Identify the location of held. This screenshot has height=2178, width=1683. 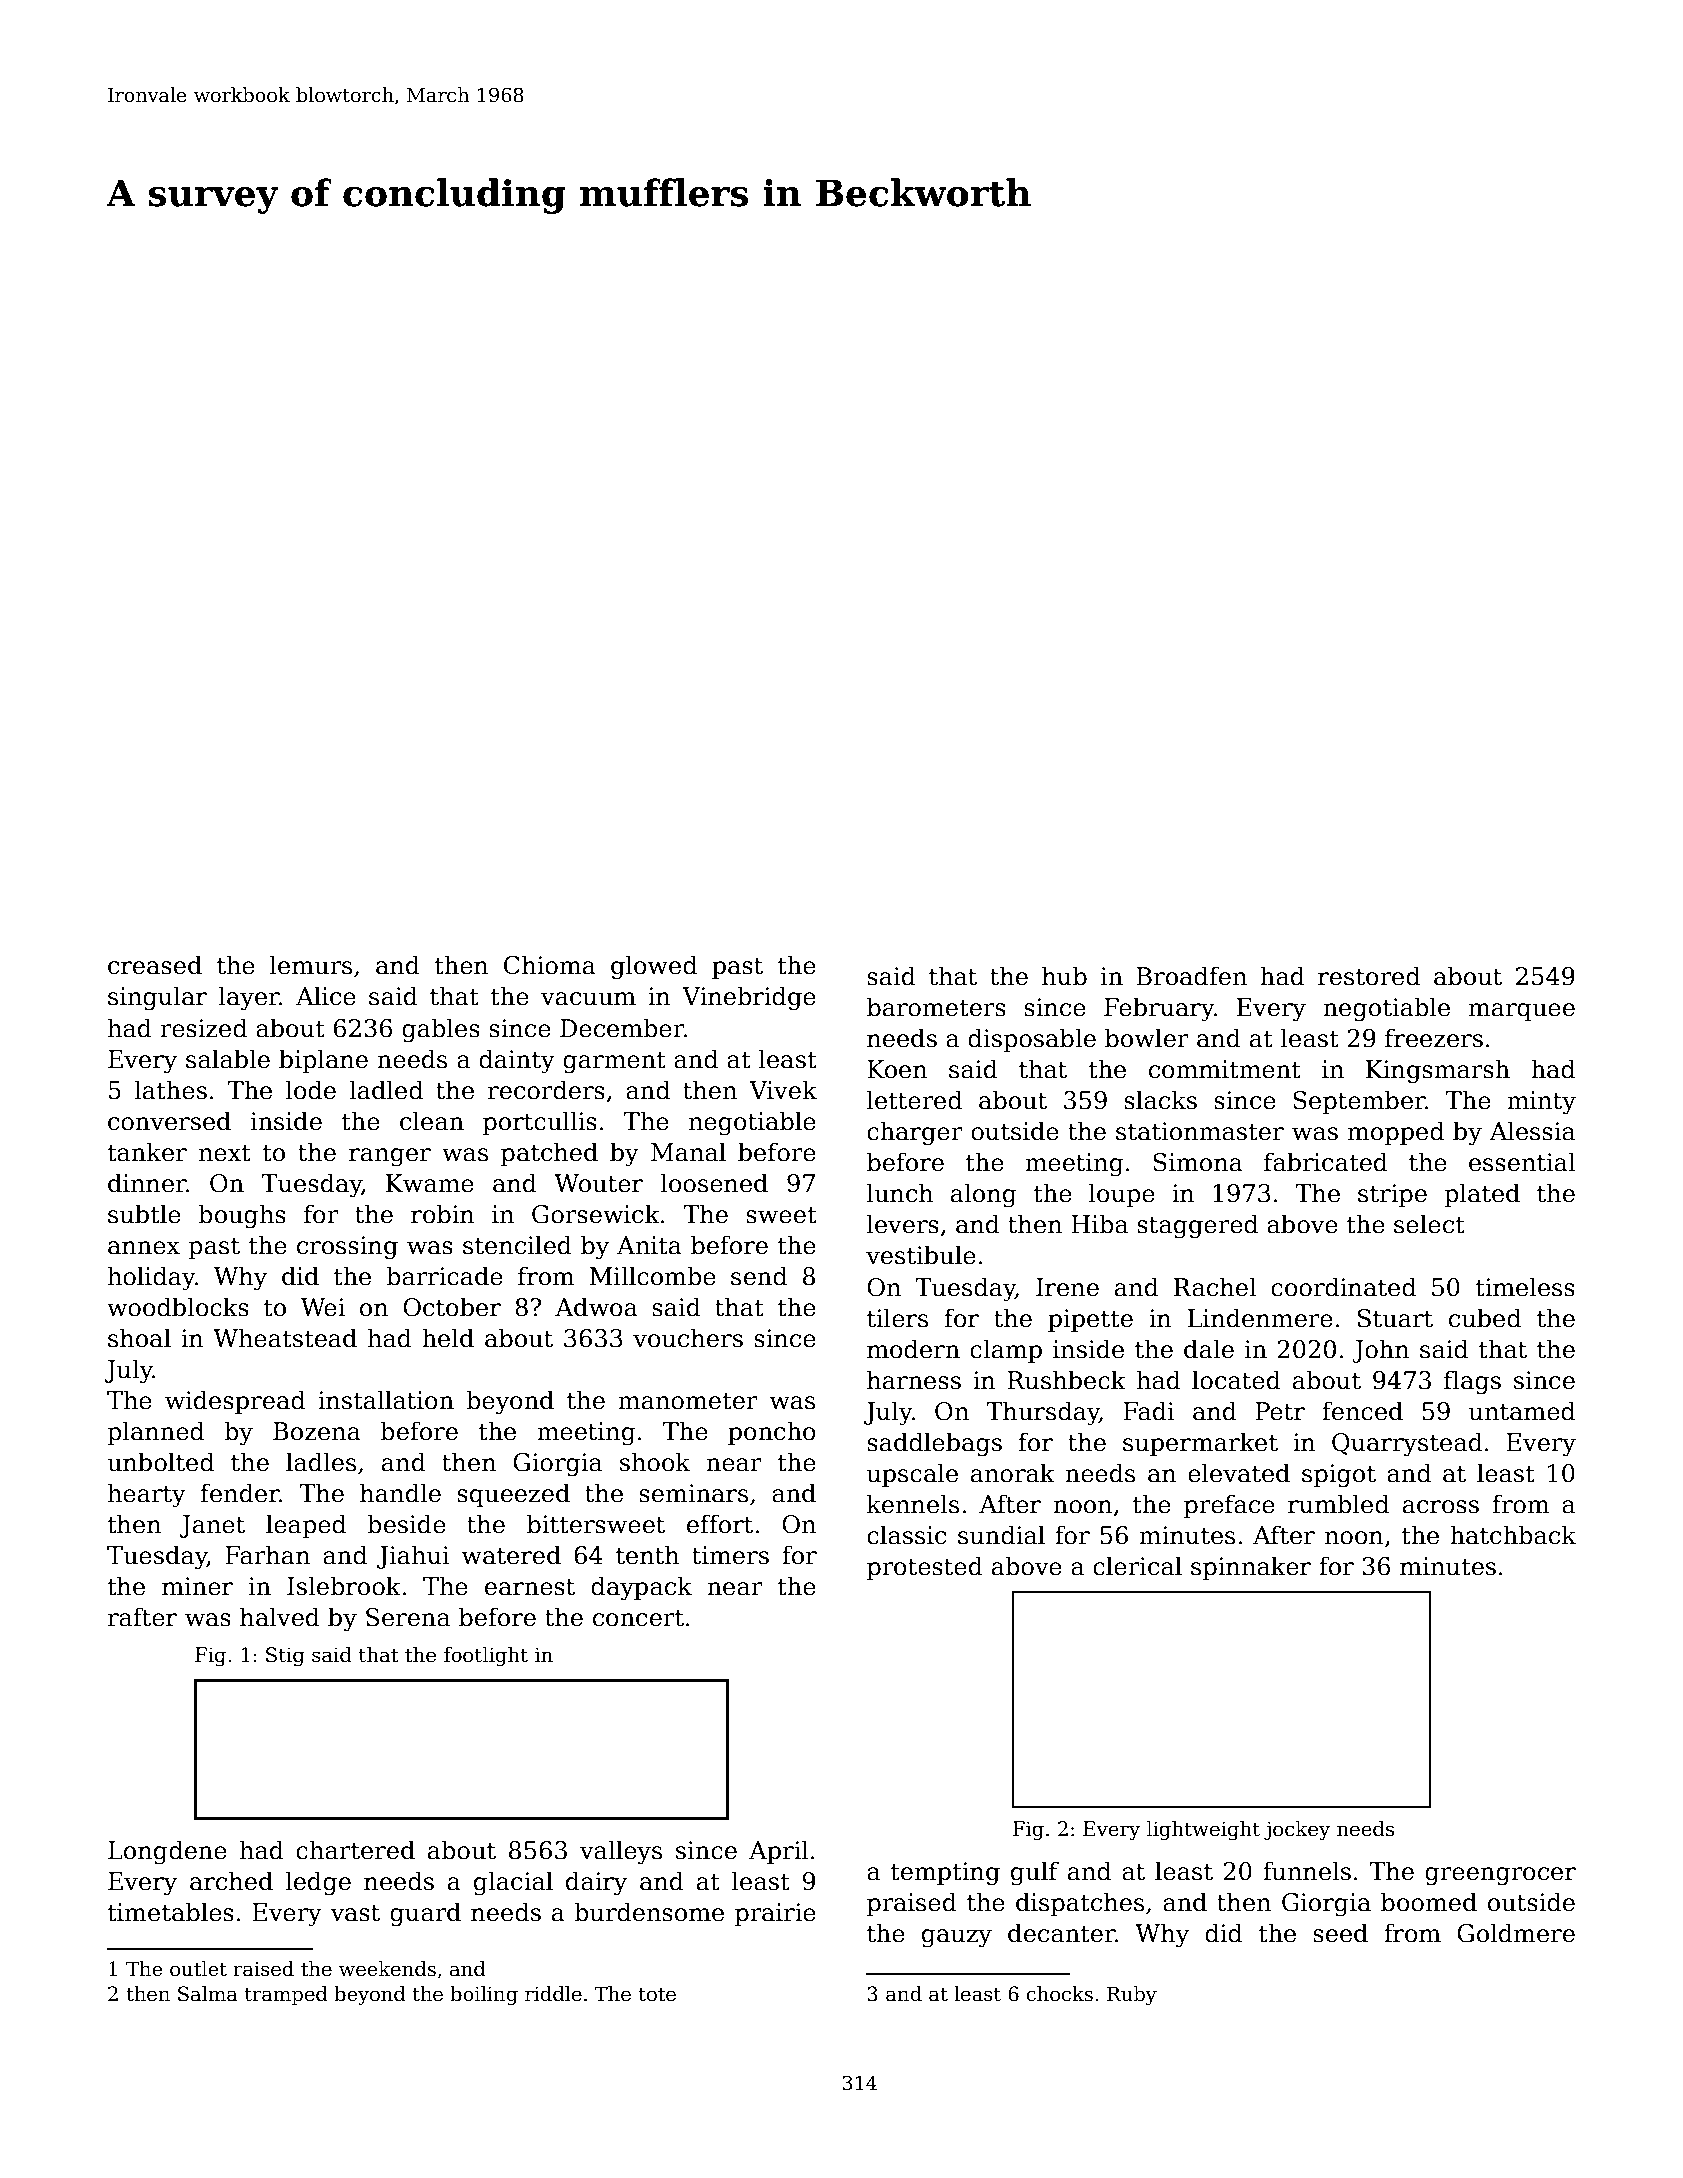
(448, 1338).
